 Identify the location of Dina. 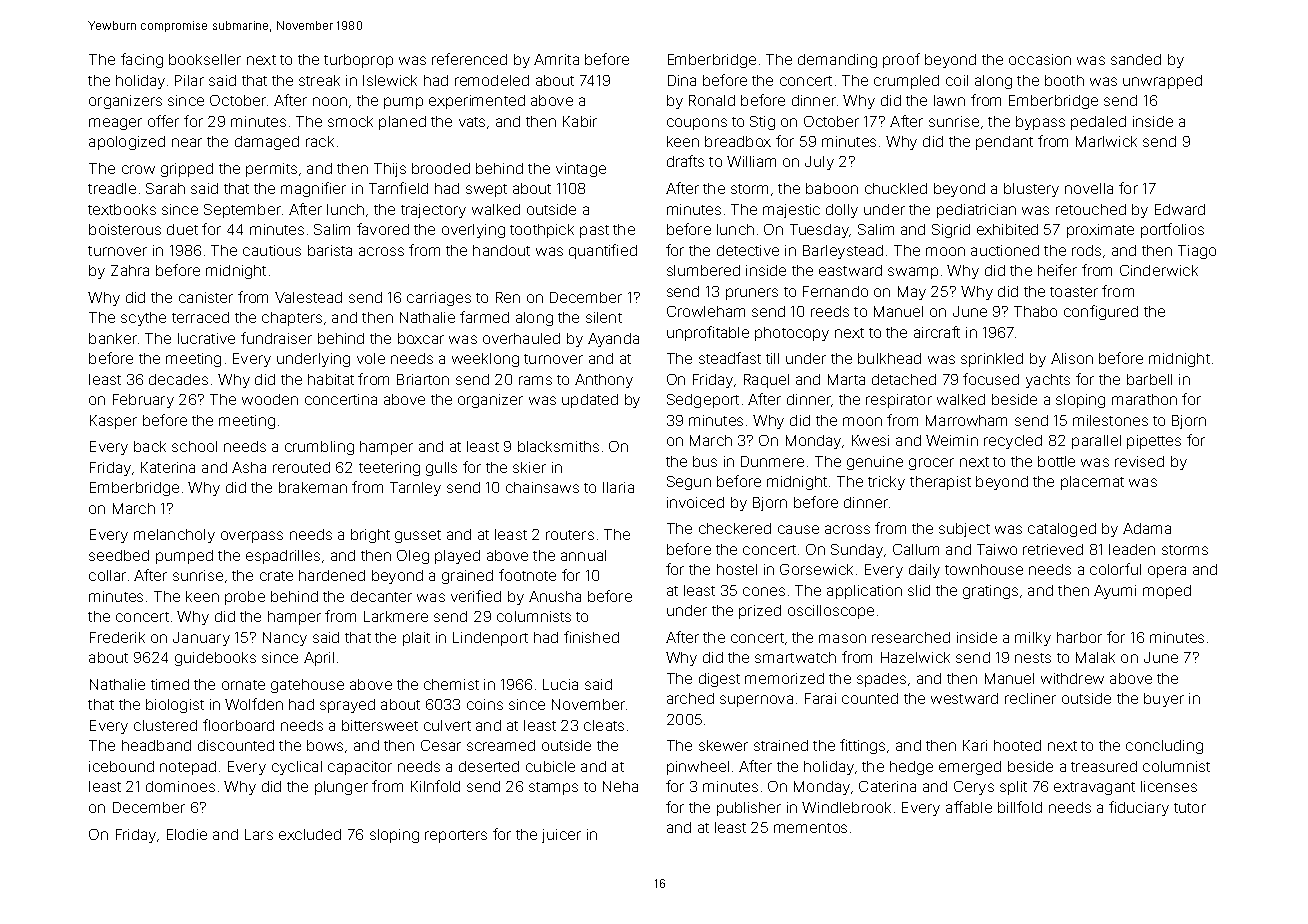
(682, 80).
